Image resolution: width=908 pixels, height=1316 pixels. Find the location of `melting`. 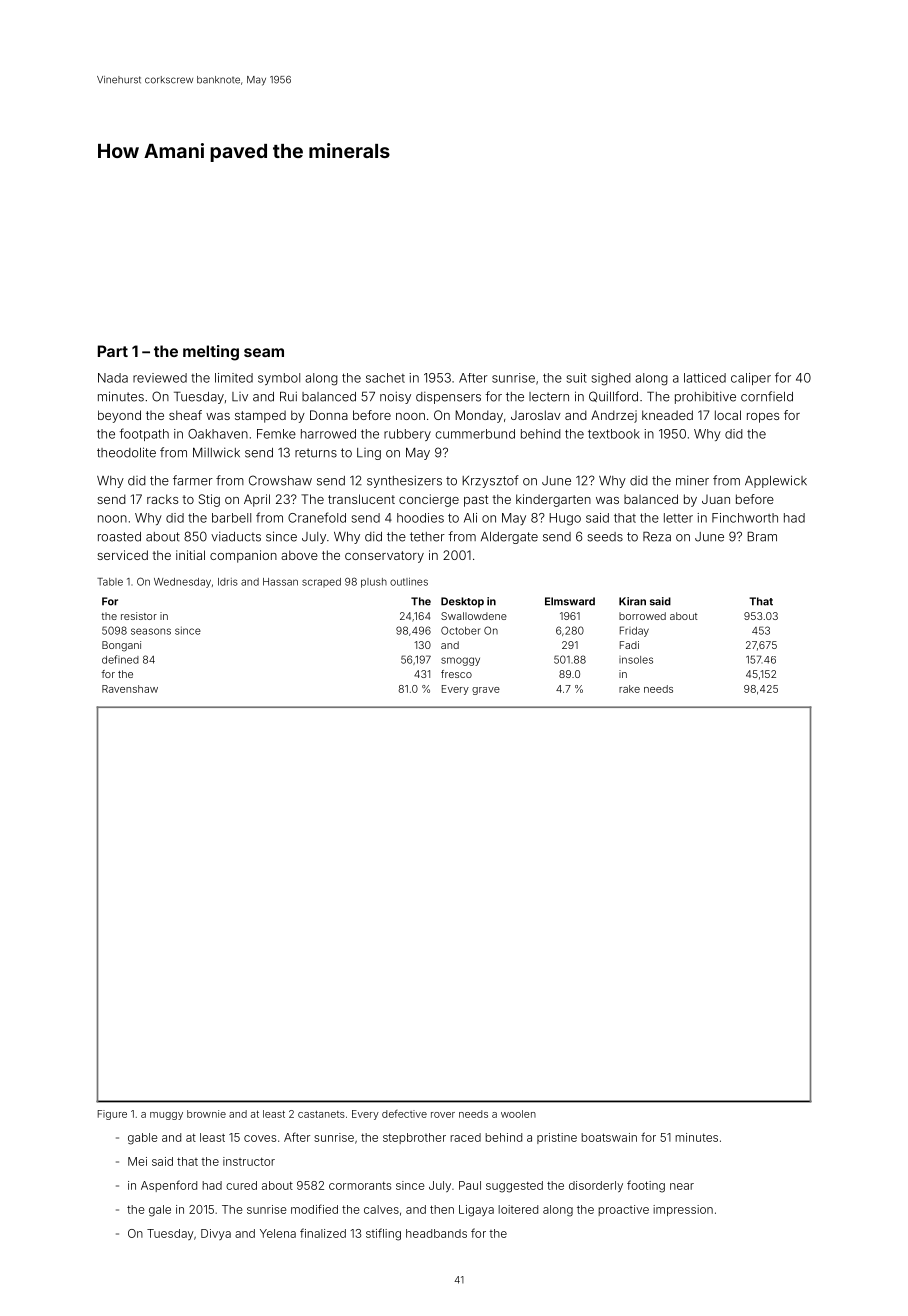

melting is located at coordinates (211, 353).
